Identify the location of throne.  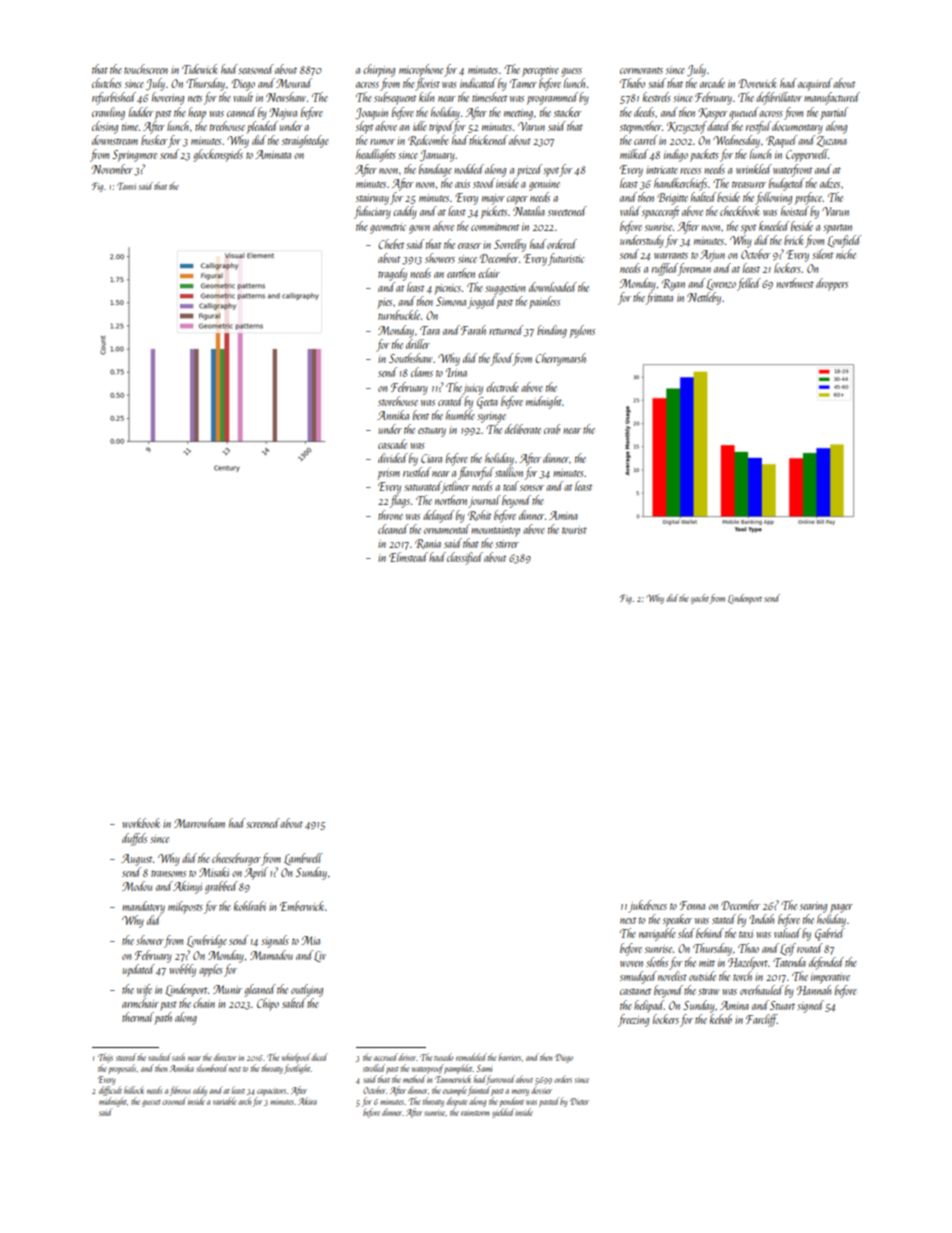
(390, 515).
